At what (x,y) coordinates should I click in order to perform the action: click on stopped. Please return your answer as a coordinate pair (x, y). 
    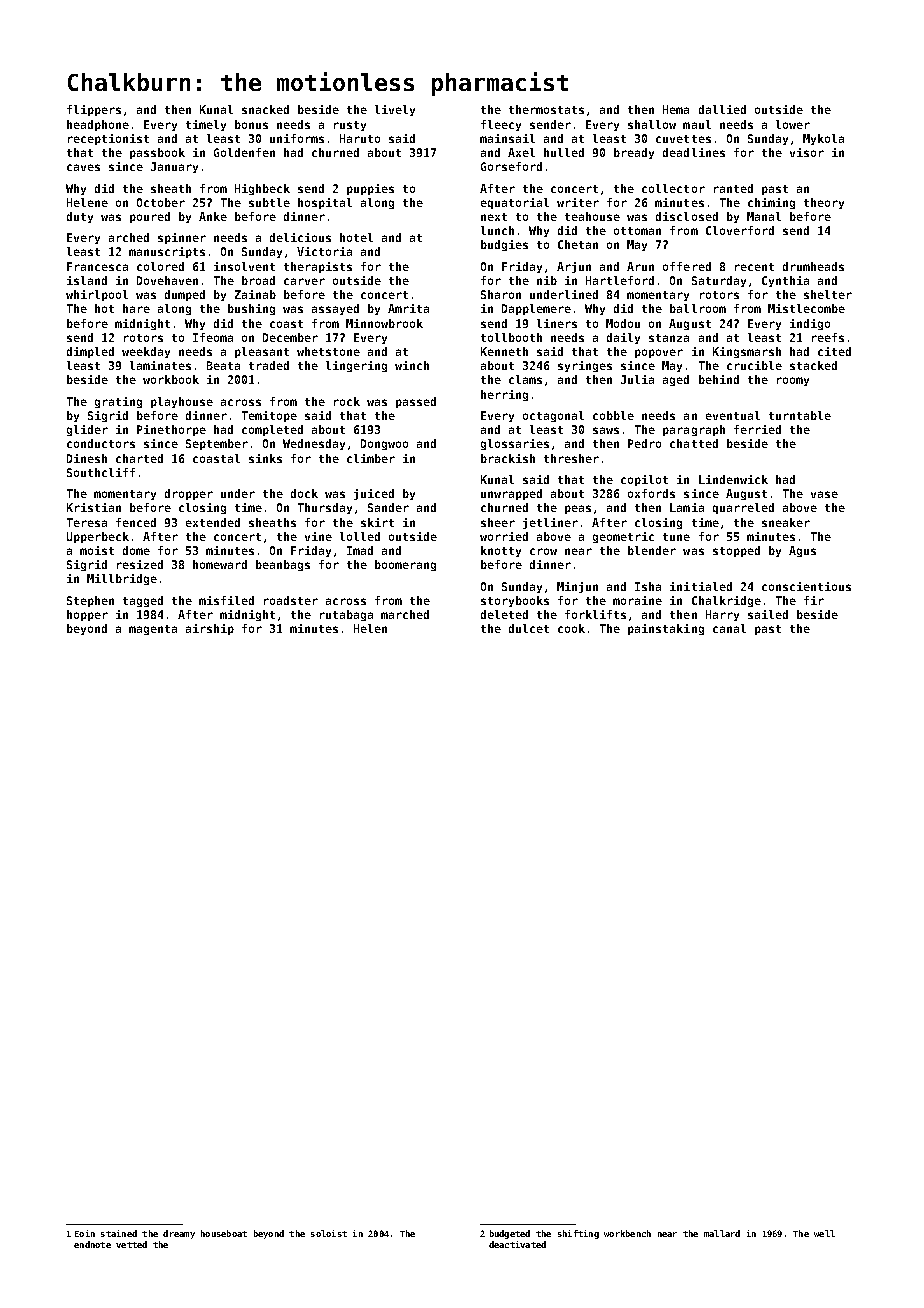
    Looking at the image, I should click on (736, 551).
